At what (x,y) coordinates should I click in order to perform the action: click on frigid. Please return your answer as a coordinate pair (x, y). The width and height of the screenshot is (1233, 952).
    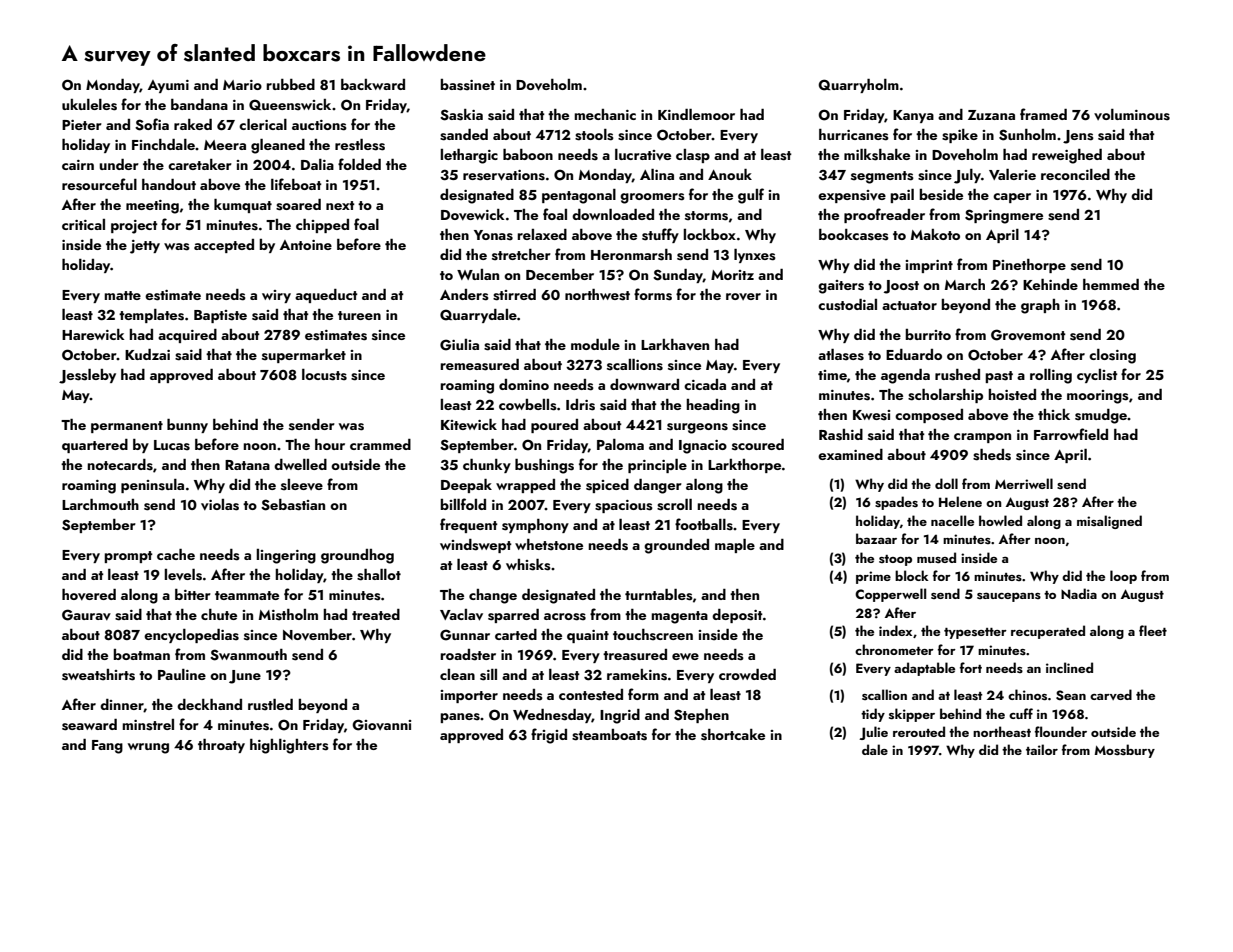
    Looking at the image, I should click on (549, 736).
